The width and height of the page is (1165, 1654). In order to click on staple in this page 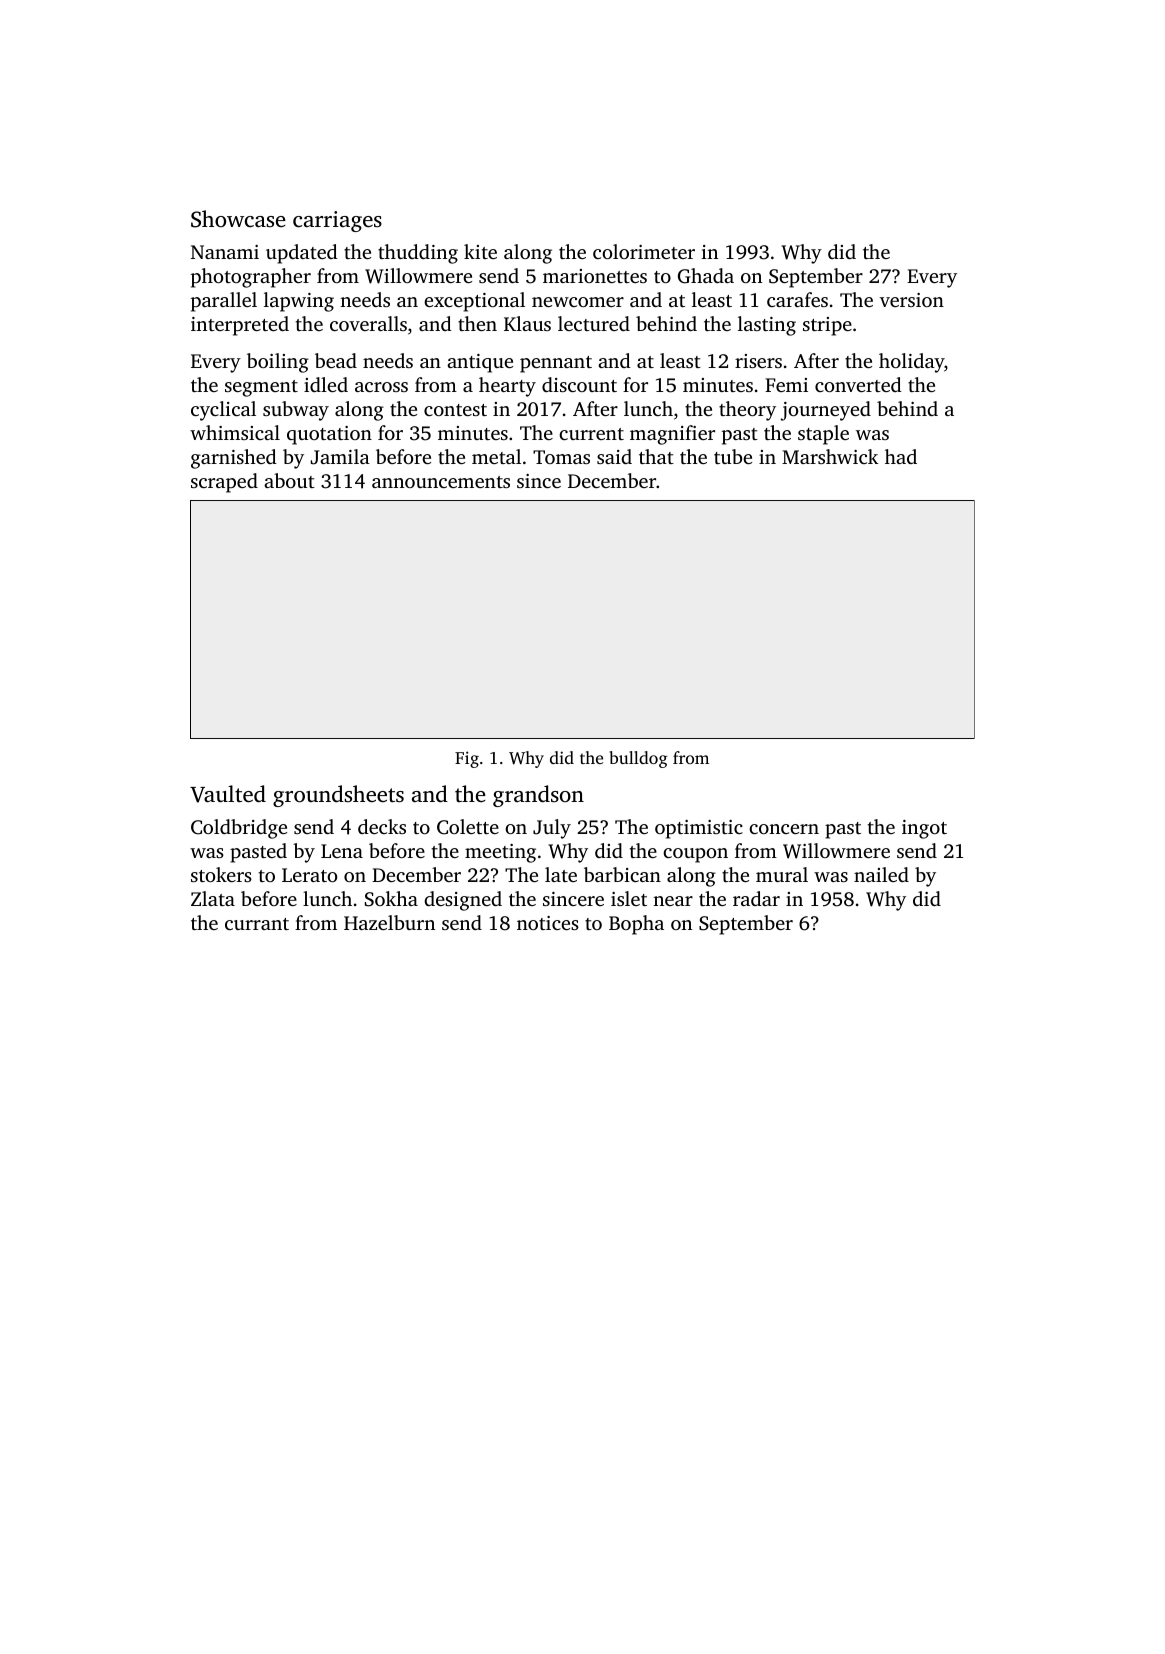, I will do `click(823, 435)`.
